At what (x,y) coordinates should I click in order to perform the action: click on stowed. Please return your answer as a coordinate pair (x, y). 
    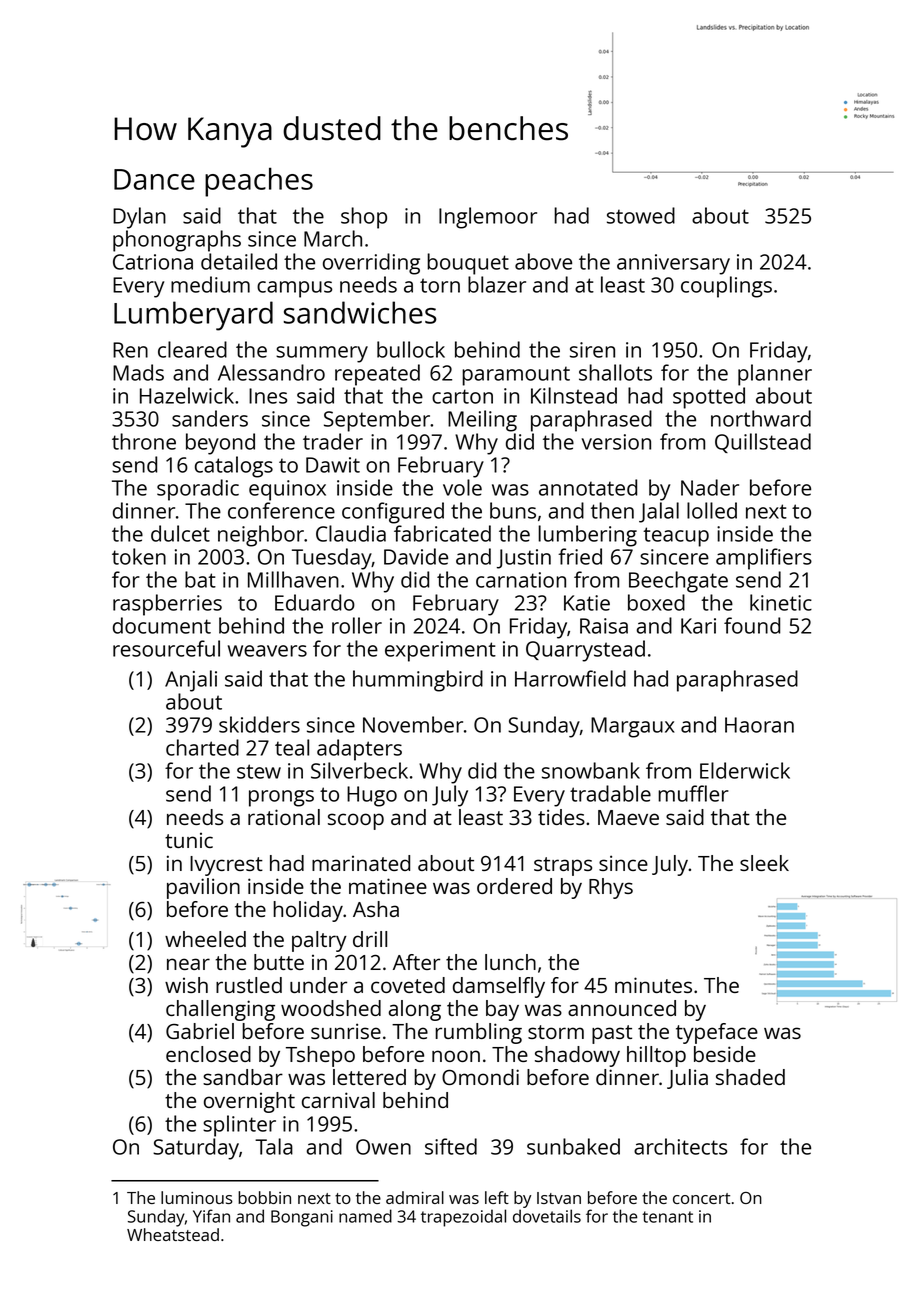
    Looking at the image, I should click on (641, 215).
